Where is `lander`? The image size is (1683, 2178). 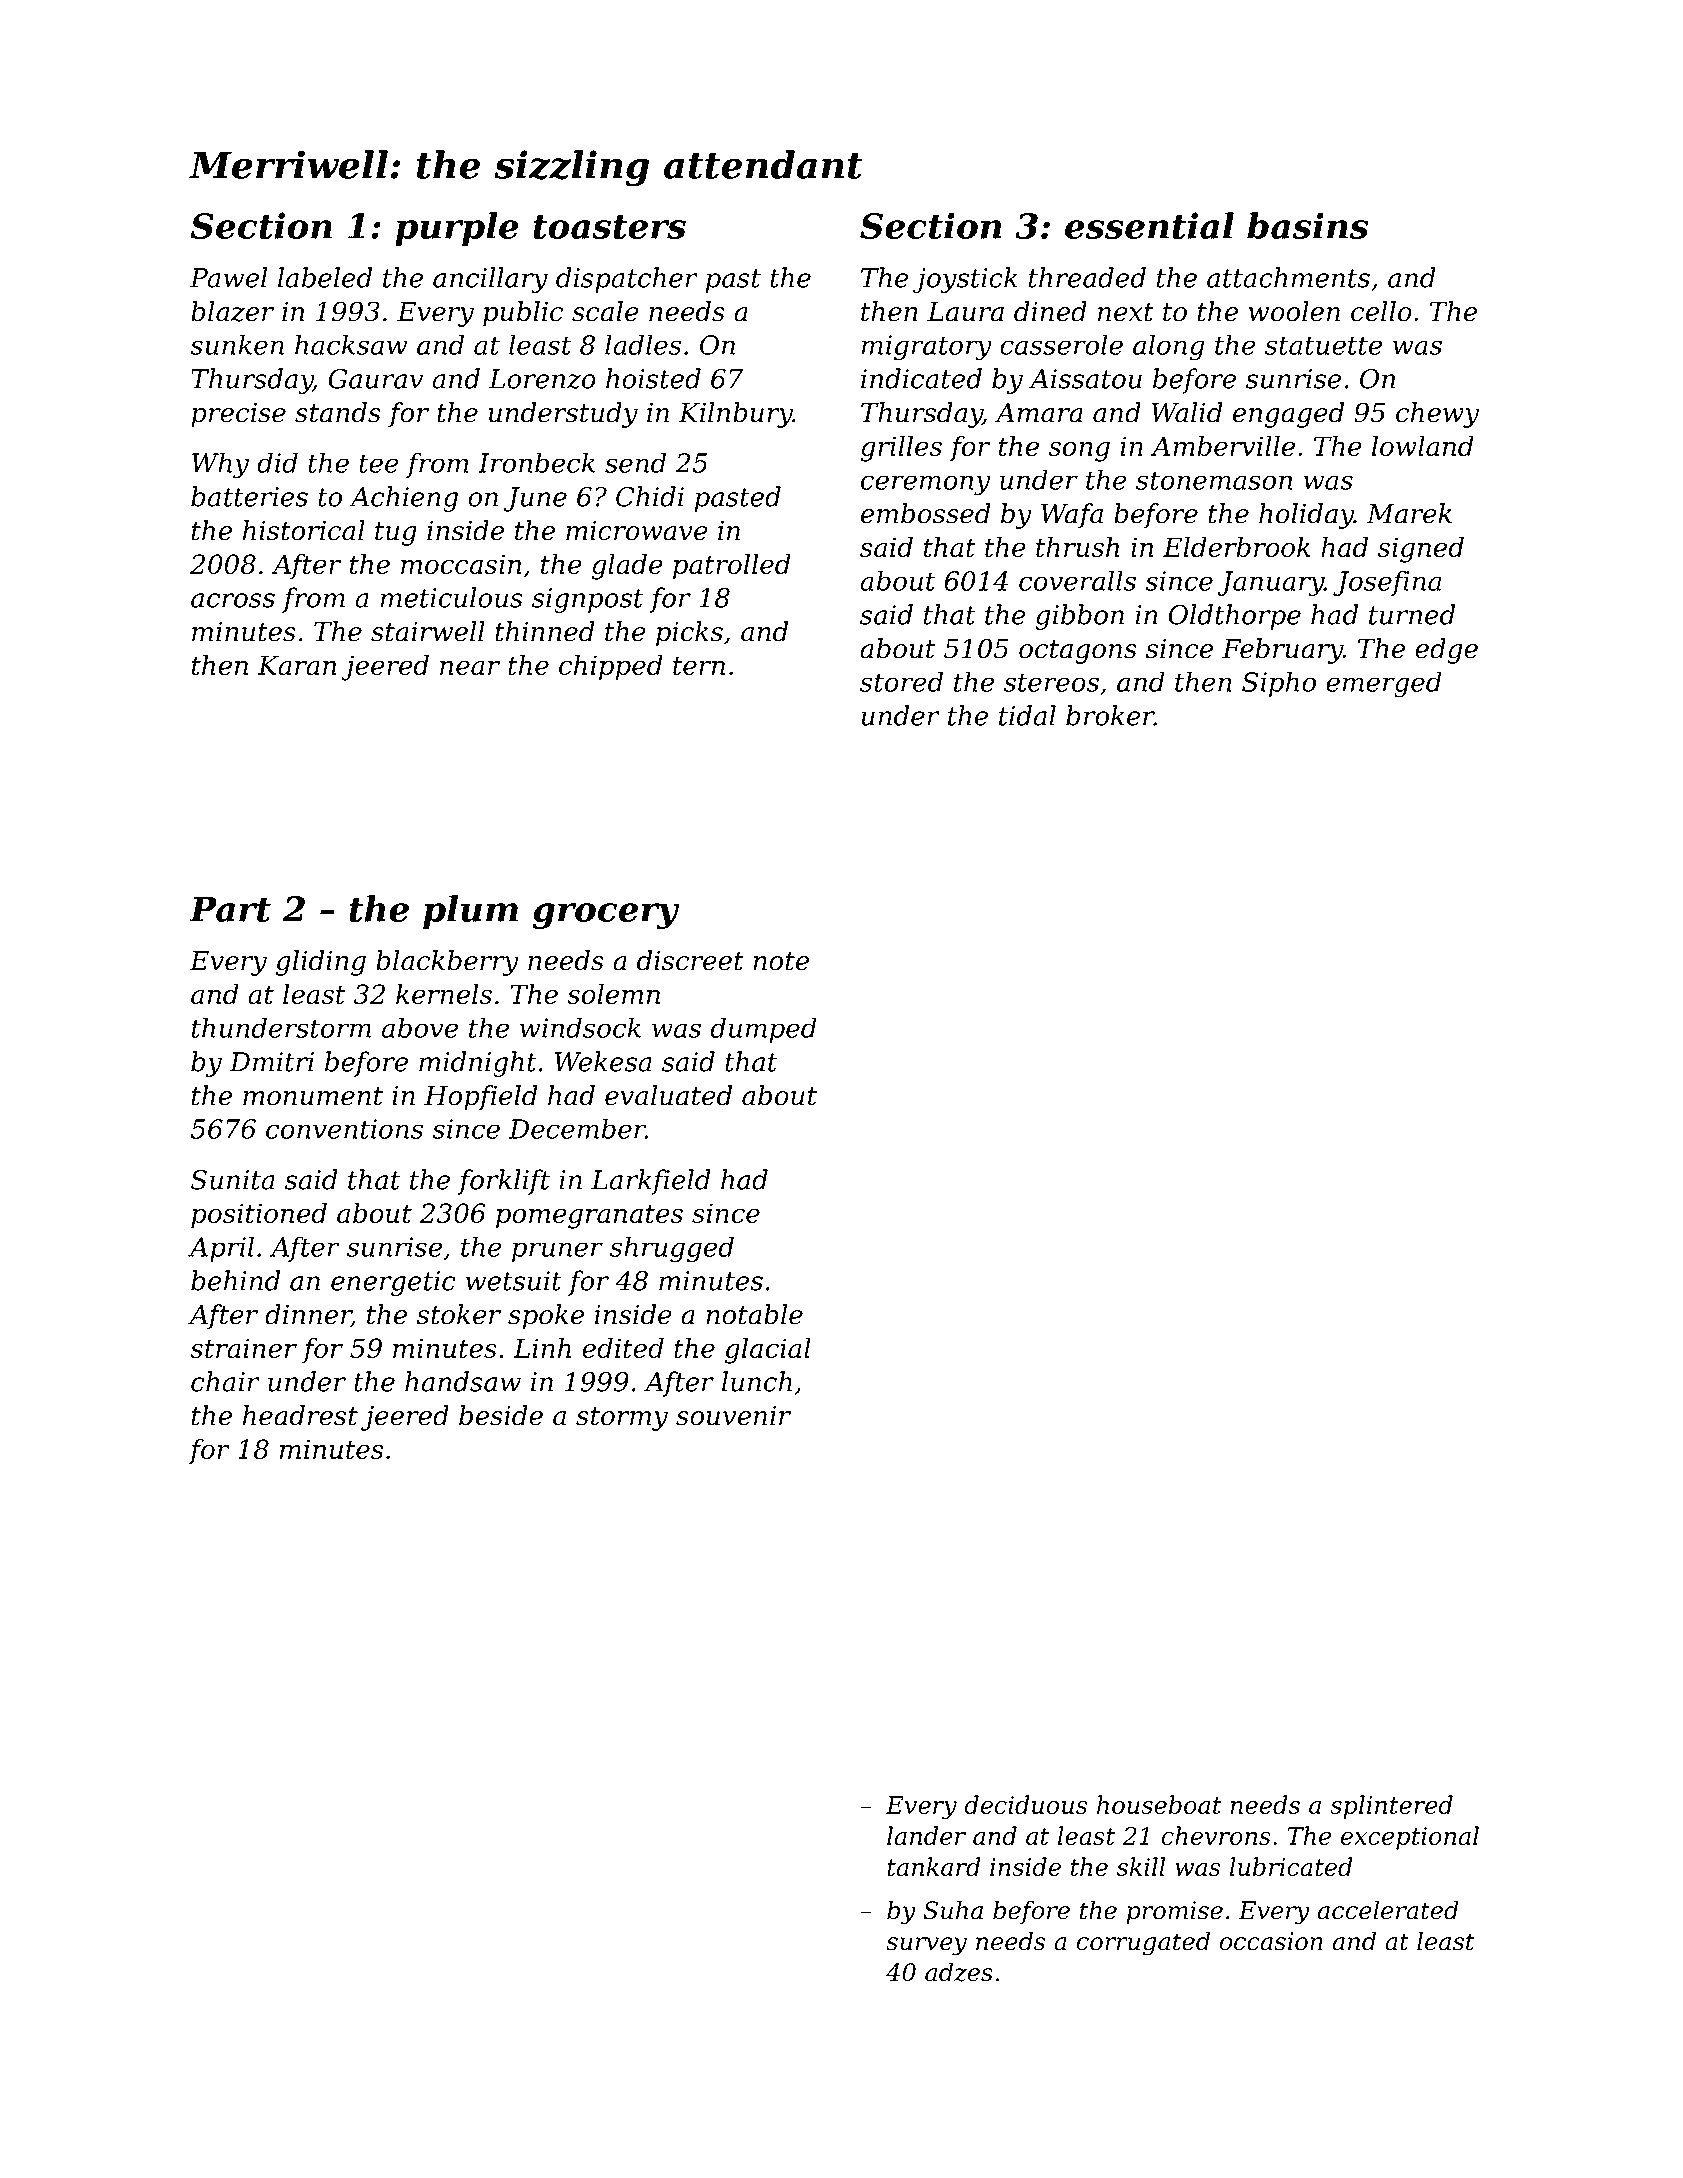 lander is located at coordinates (926, 1835).
